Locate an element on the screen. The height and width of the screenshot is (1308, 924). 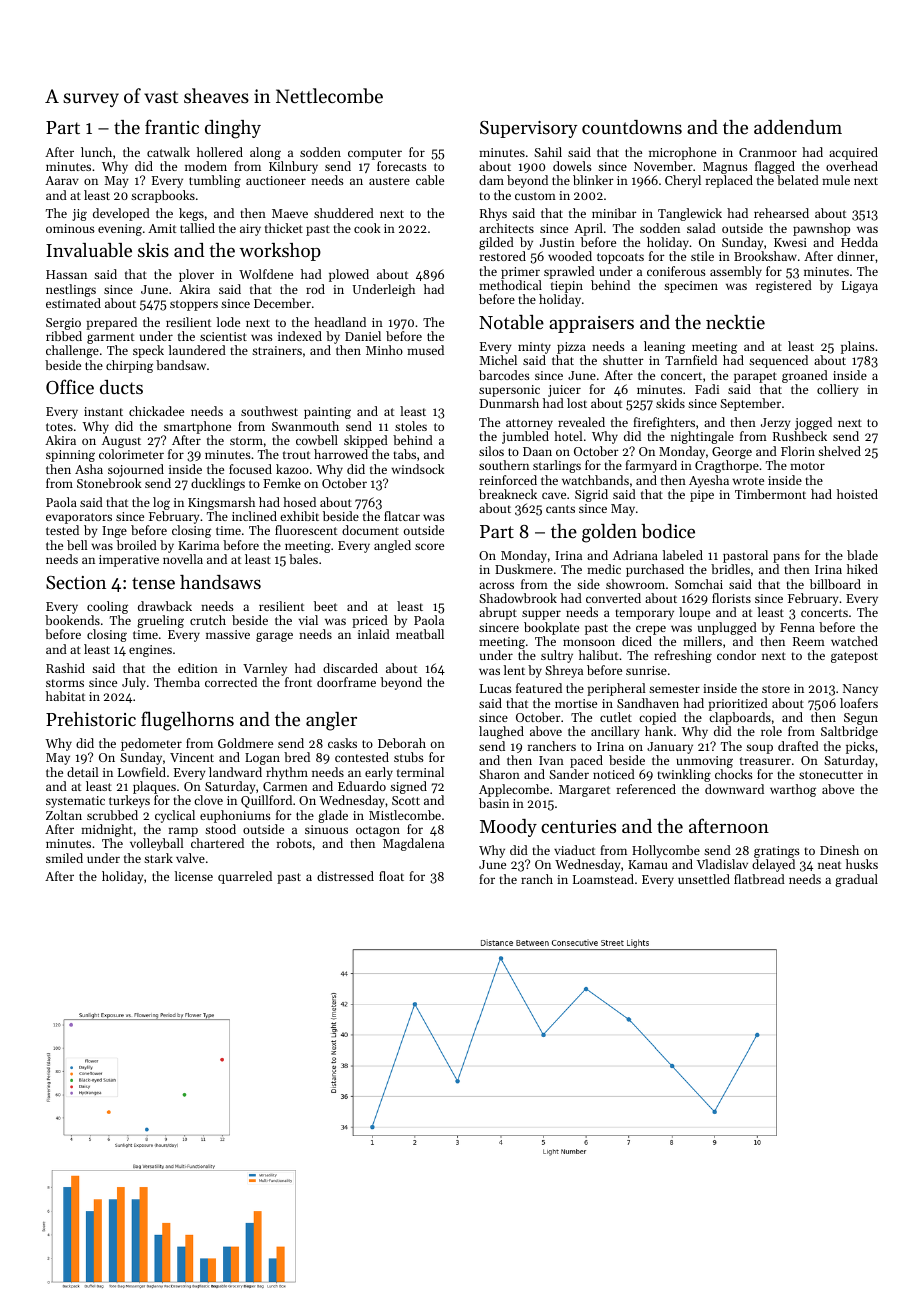
gratings is located at coordinates (777, 852).
